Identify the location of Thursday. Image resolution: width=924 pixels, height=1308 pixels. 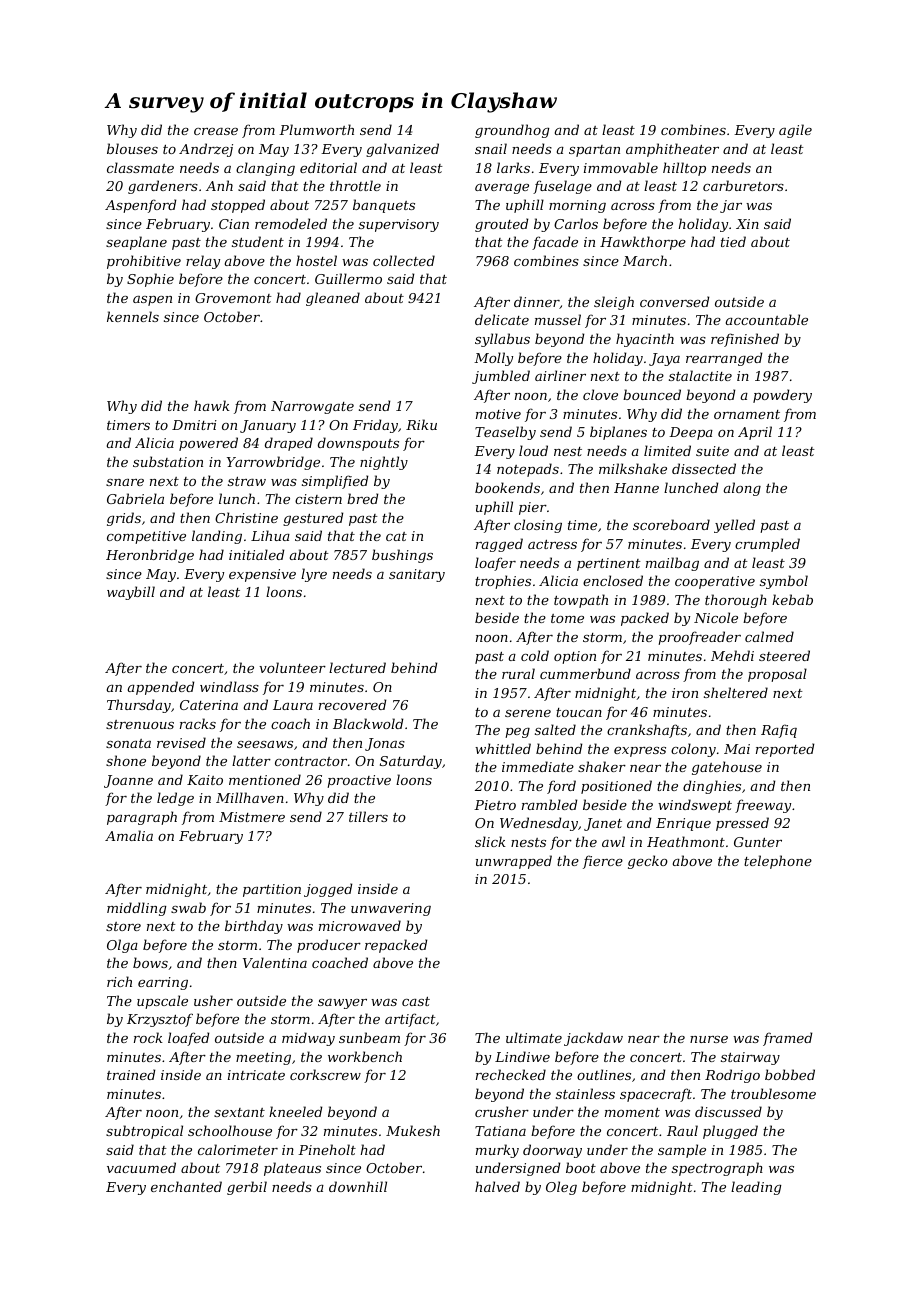
(139, 706).
